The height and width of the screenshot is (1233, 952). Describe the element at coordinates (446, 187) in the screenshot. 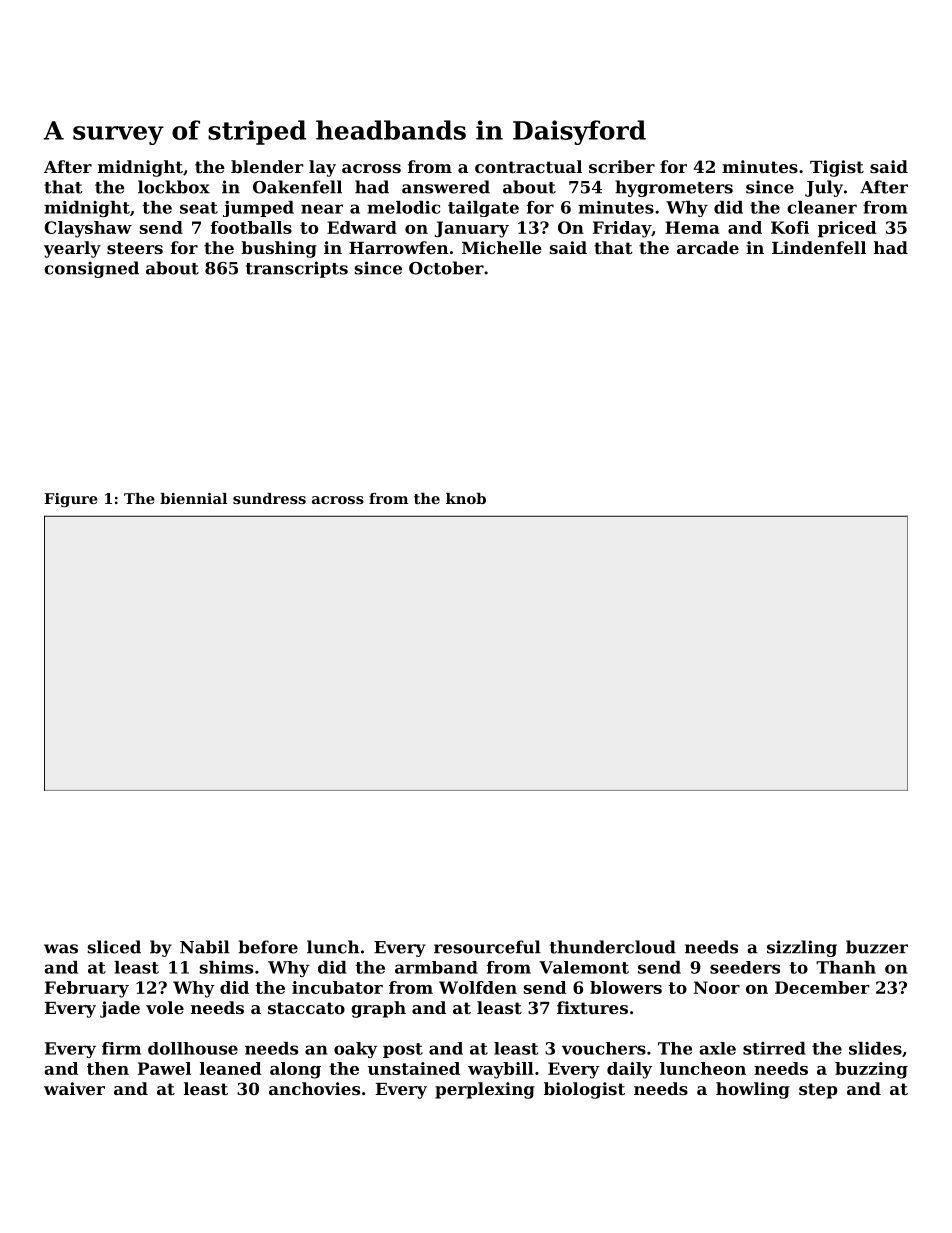

I see `answered` at that location.
